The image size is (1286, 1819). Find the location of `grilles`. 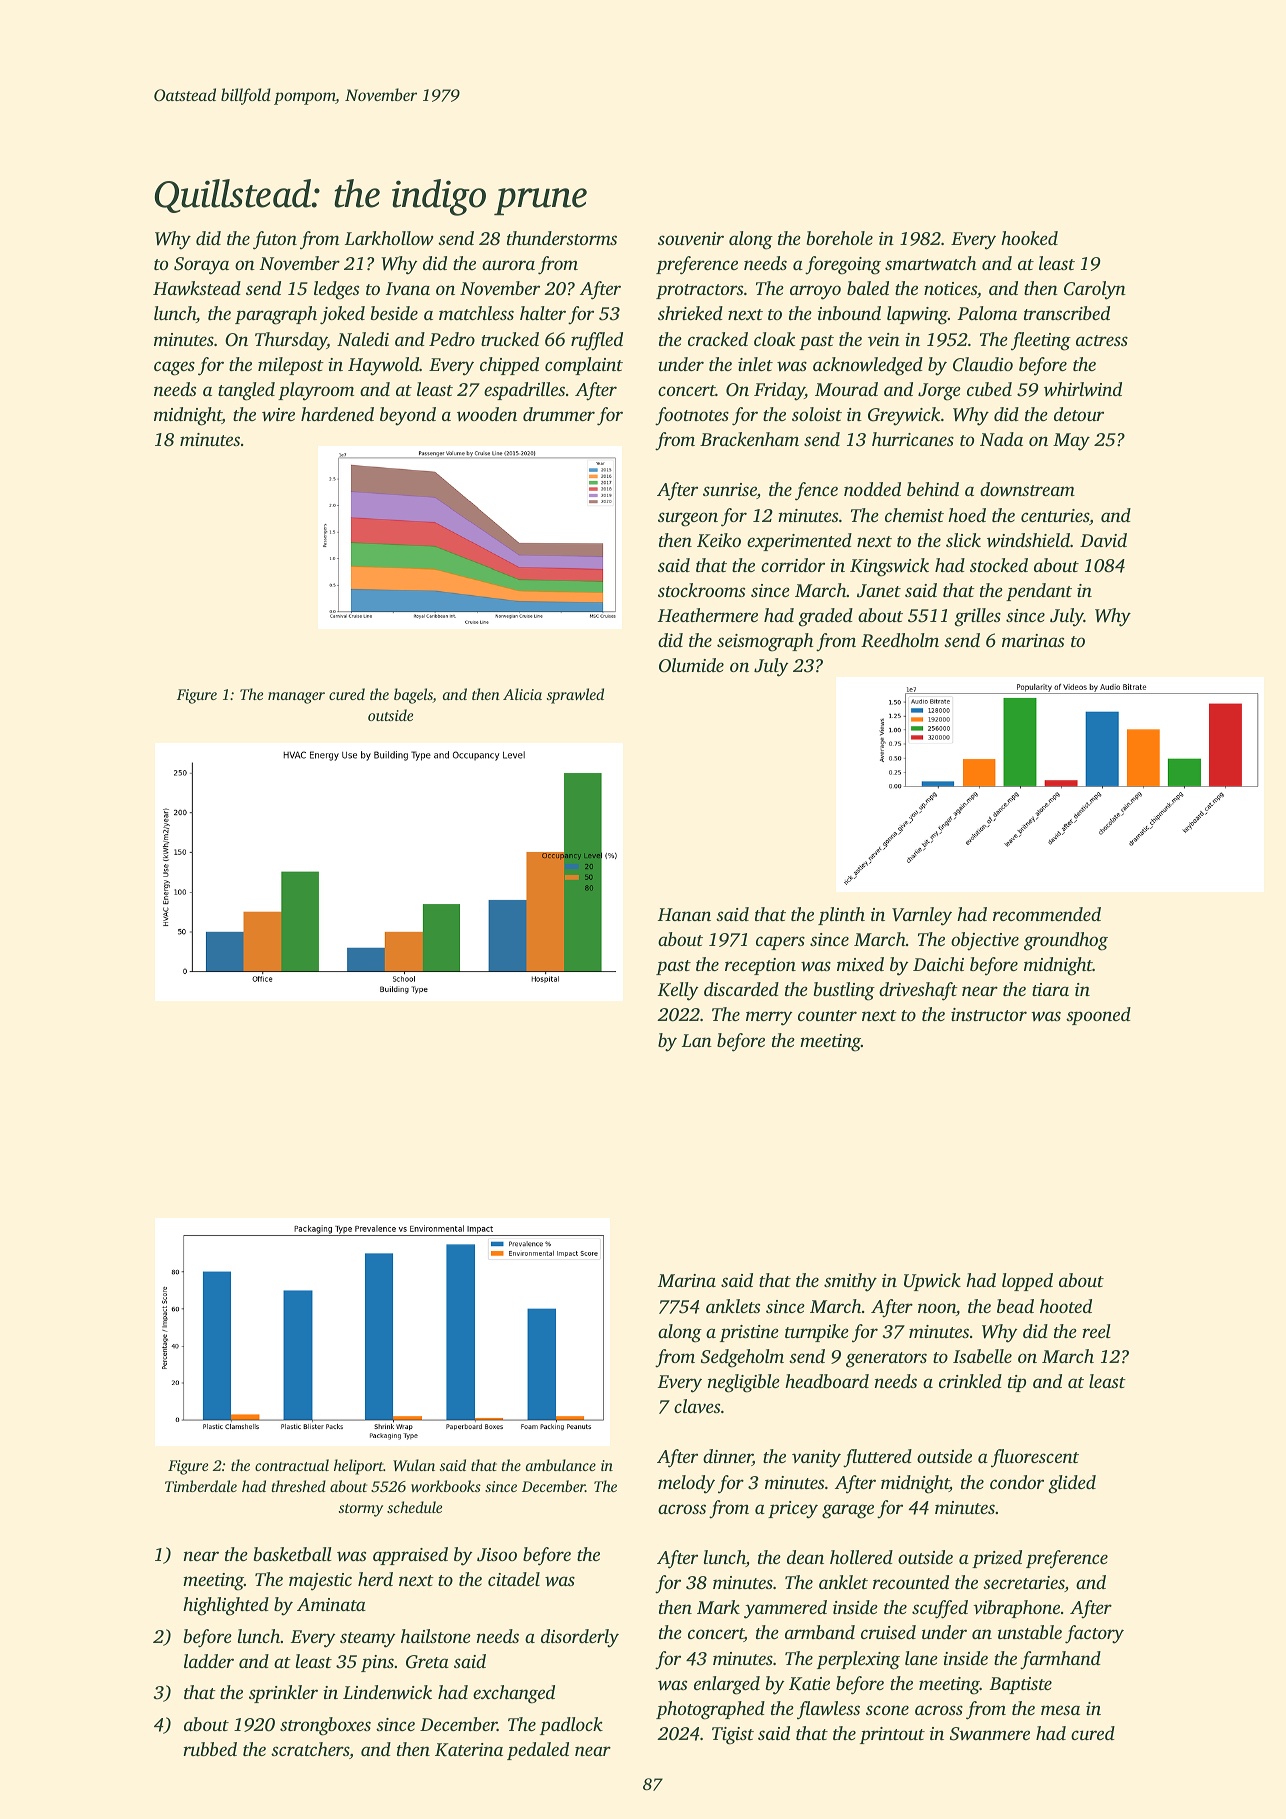

grilles is located at coordinates (977, 617).
